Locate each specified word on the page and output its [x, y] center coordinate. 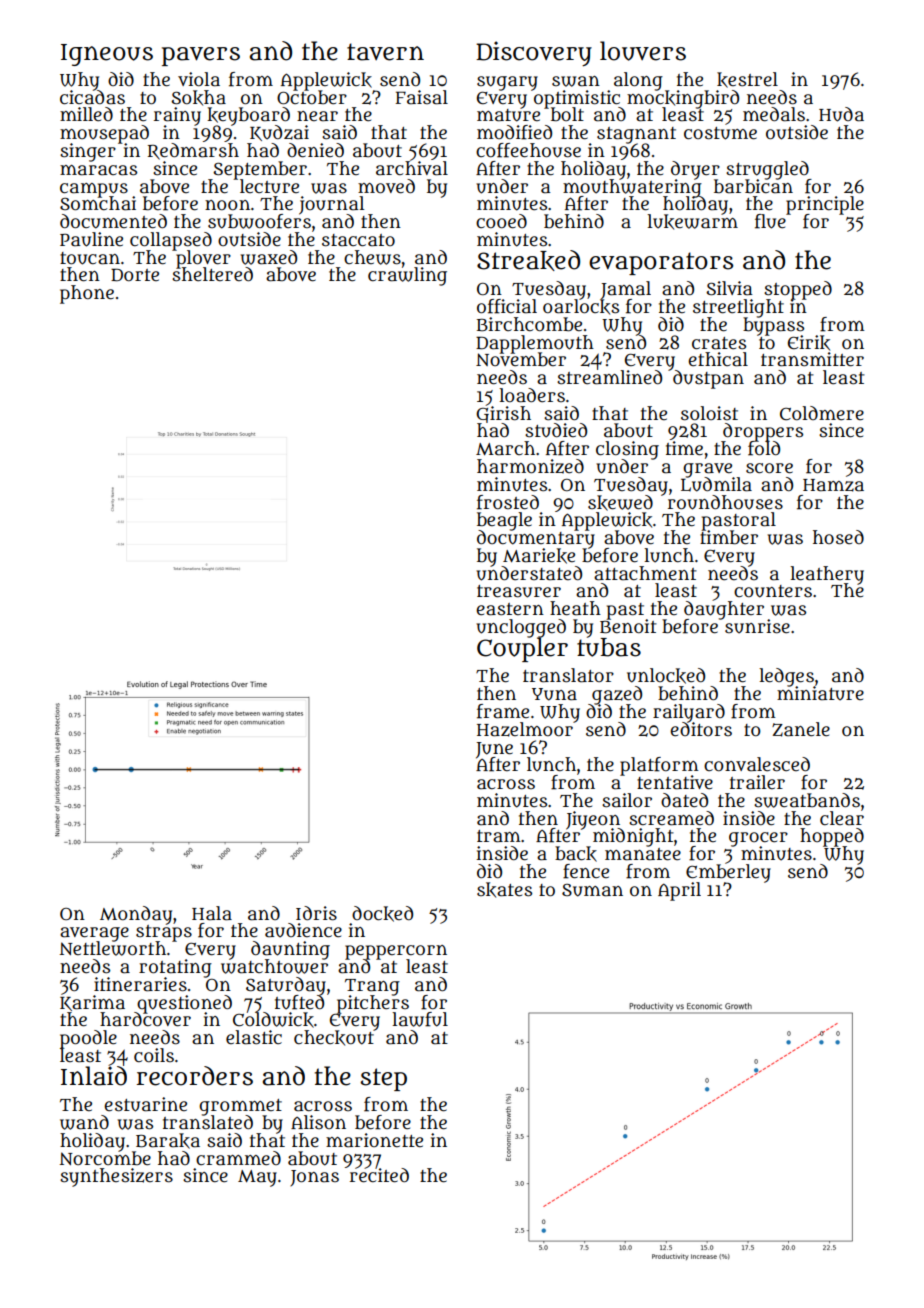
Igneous [107, 55]
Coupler [522, 650]
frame [503, 711]
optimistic [576, 99]
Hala [212, 913]
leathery [827, 575]
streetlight [738, 308]
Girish [503, 414]
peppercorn [396, 952]
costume [720, 133]
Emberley [728, 873]
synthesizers [116, 1177]
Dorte [135, 275]
